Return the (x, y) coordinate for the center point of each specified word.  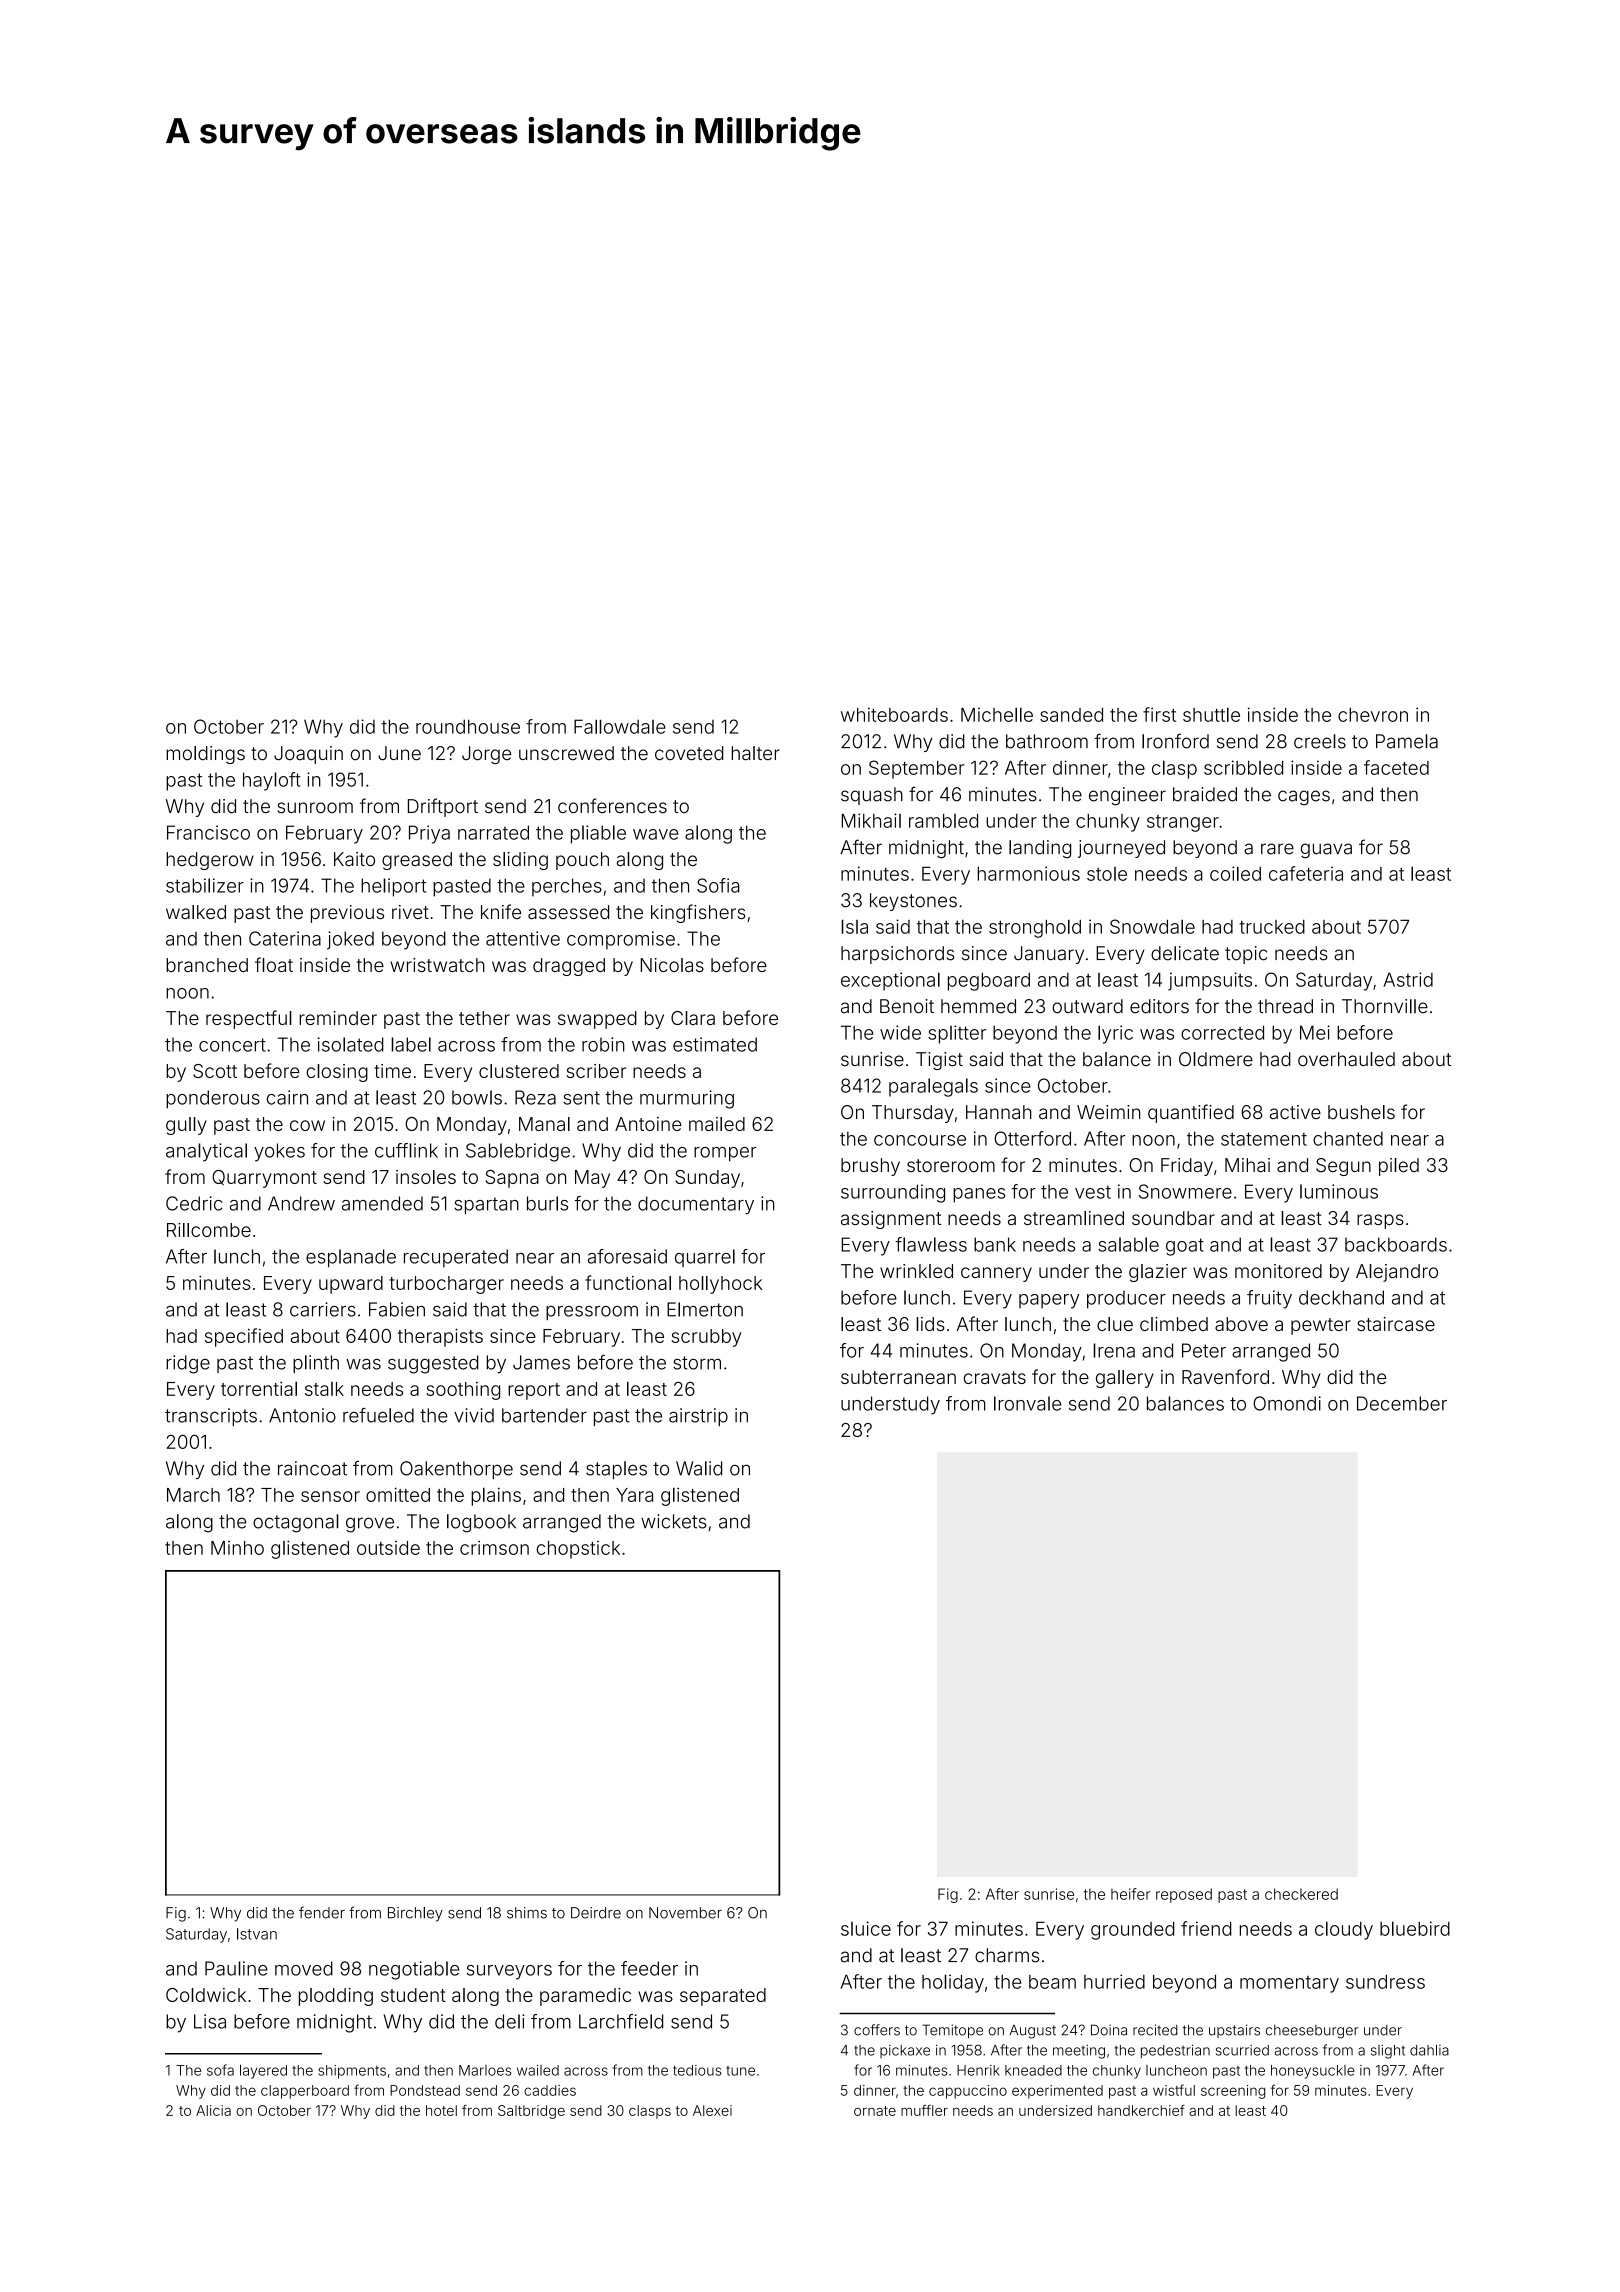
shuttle (1211, 714)
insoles (426, 1177)
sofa (220, 2070)
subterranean (898, 1377)
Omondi (1287, 1403)
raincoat (312, 1468)
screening (1233, 2092)
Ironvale (1027, 1403)
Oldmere (1216, 1059)
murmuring (687, 1099)
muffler (924, 2110)
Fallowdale (620, 726)
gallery (1125, 1379)
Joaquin (308, 755)
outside (388, 1548)
